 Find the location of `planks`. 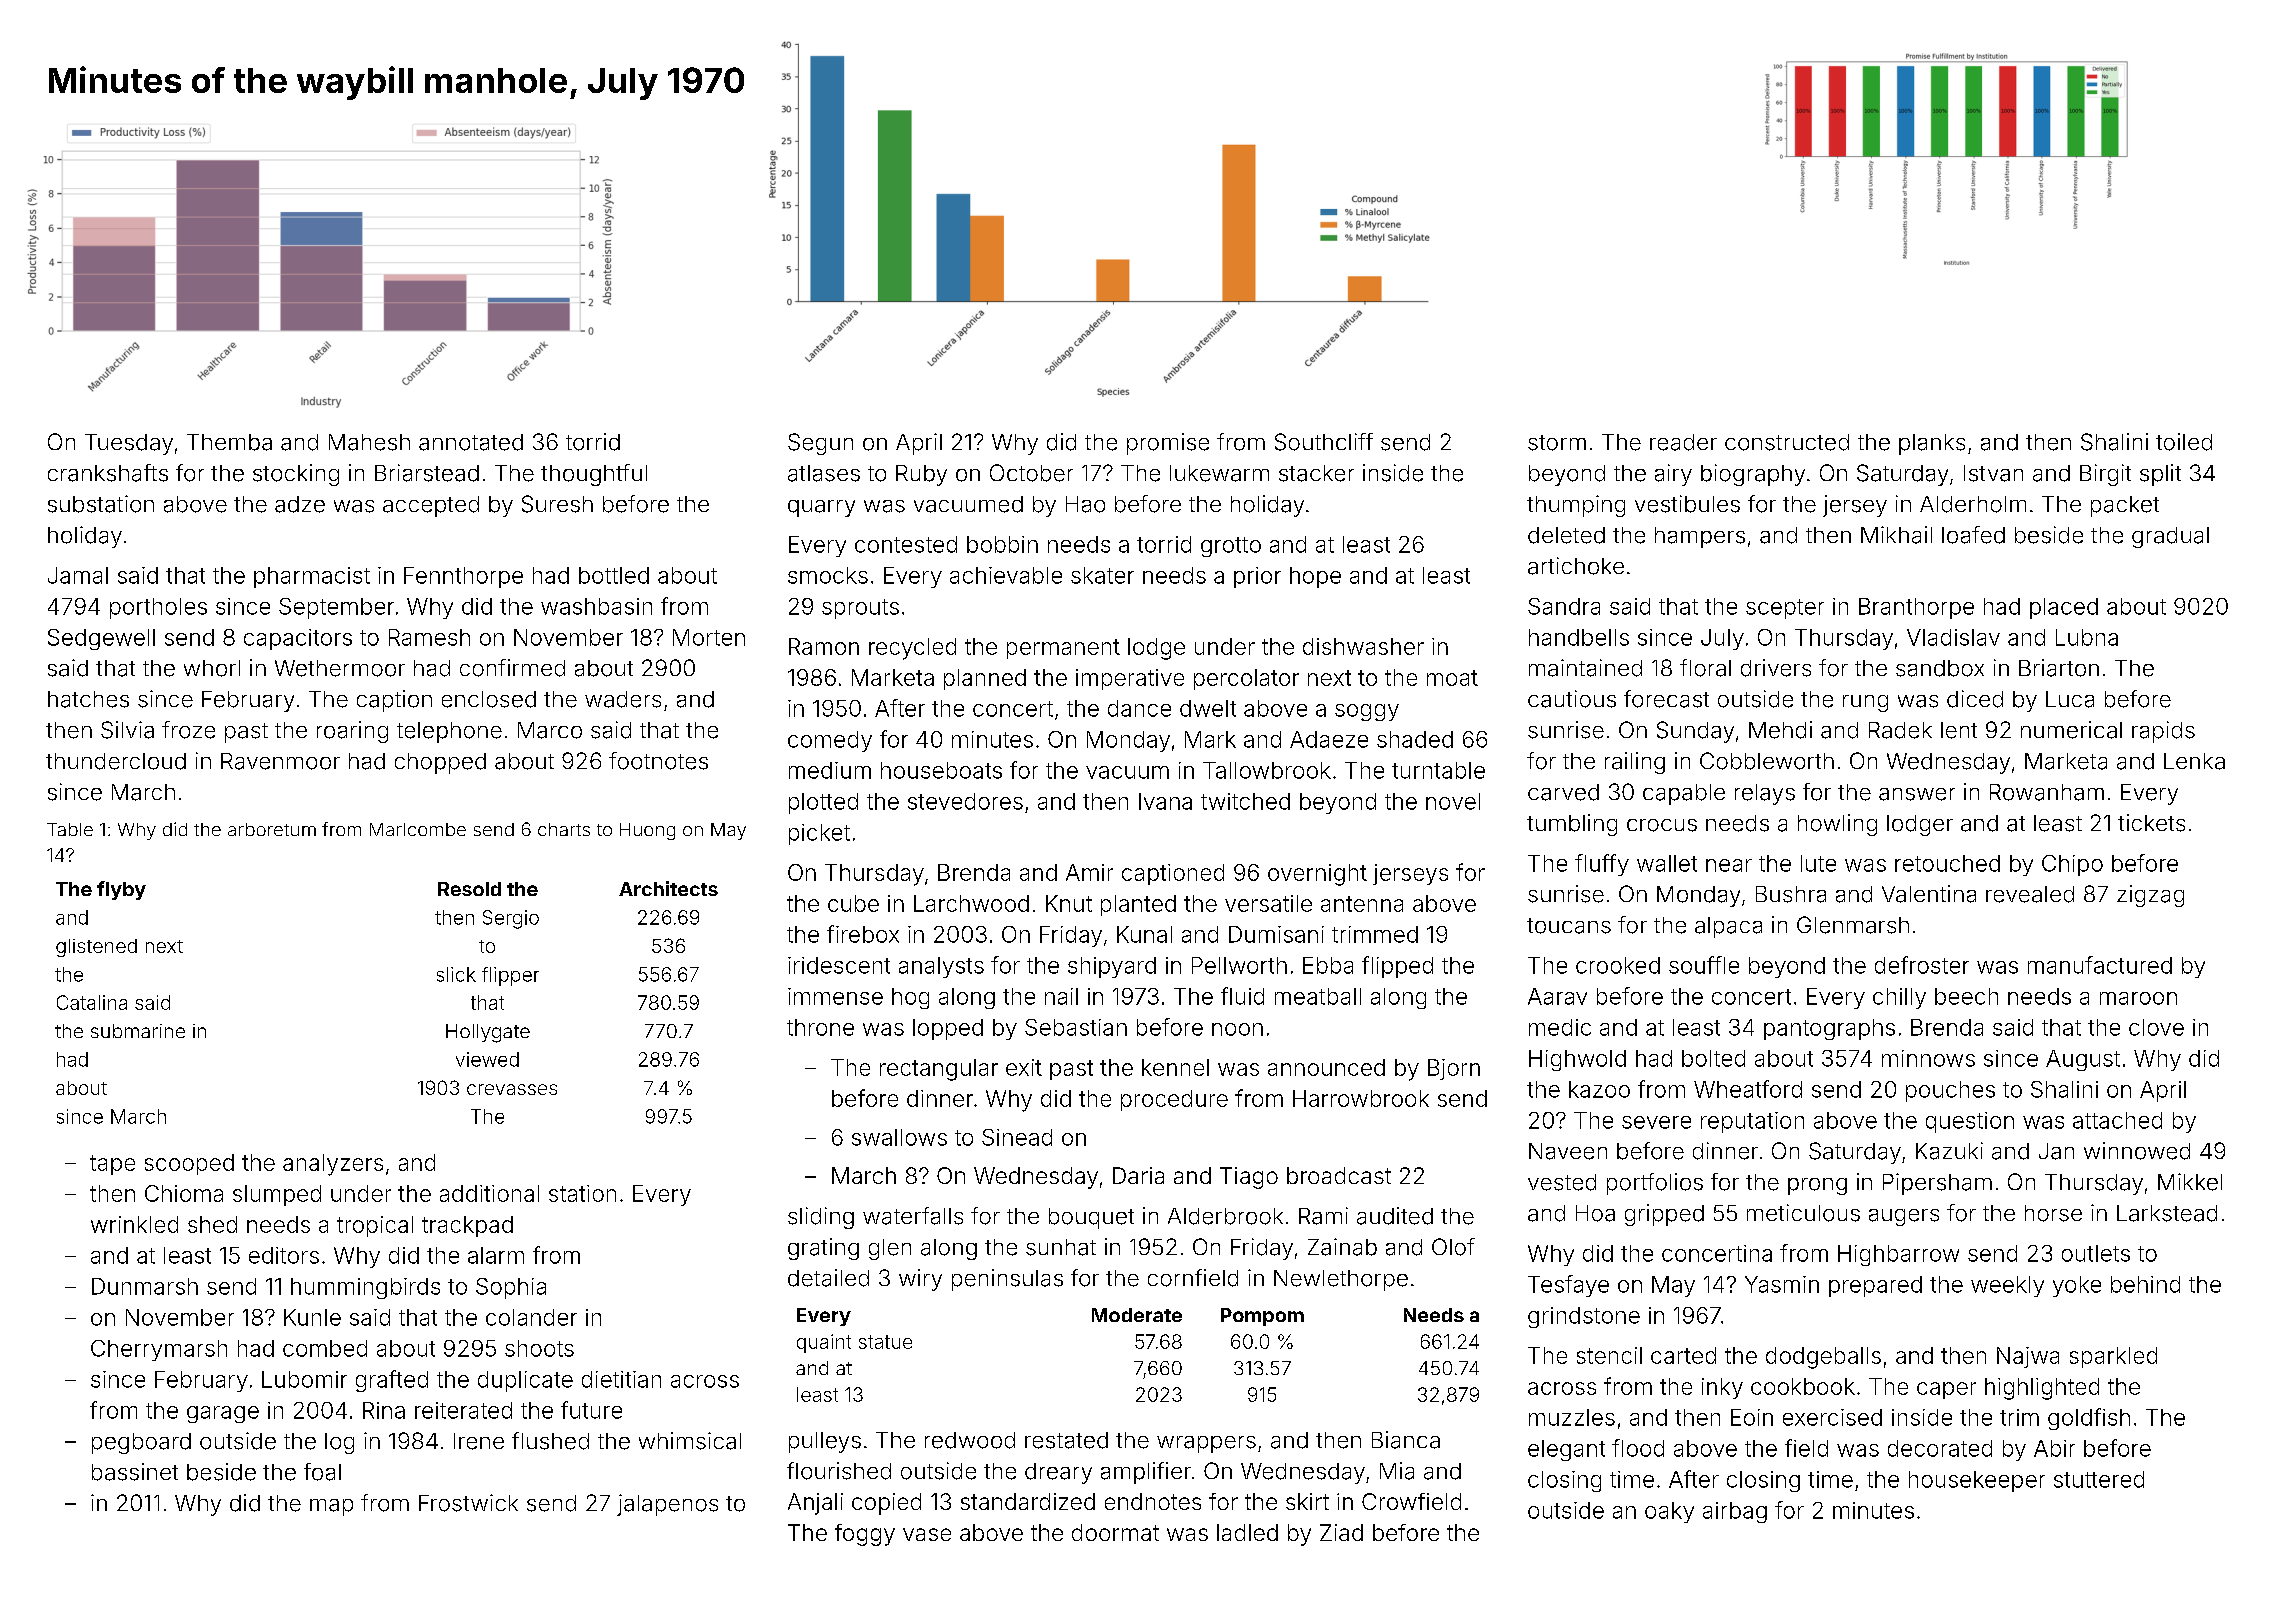

planks is located at coordinates (1932, 444).
